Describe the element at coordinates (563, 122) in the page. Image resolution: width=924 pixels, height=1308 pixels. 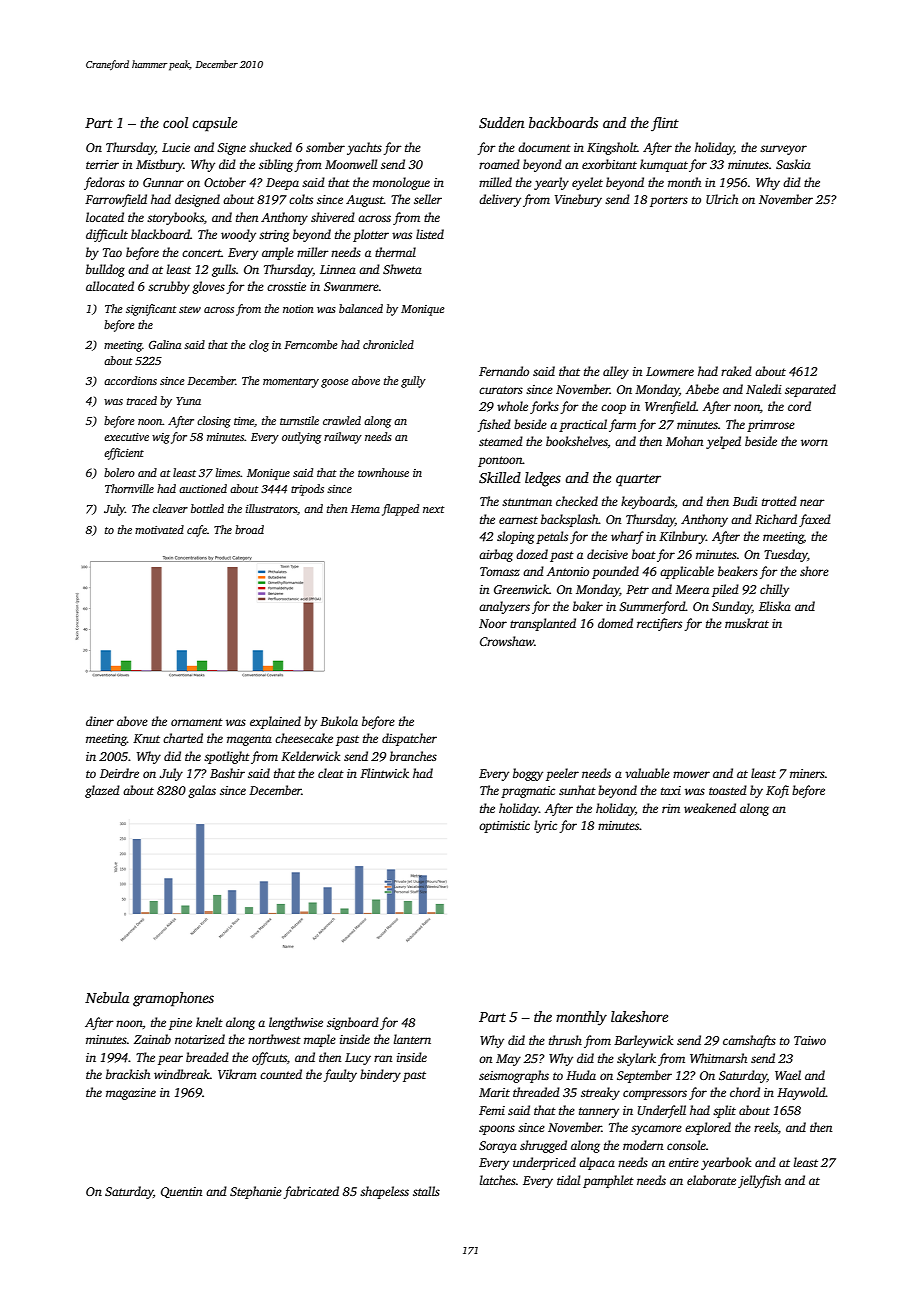
I see `backboards` at that location.
